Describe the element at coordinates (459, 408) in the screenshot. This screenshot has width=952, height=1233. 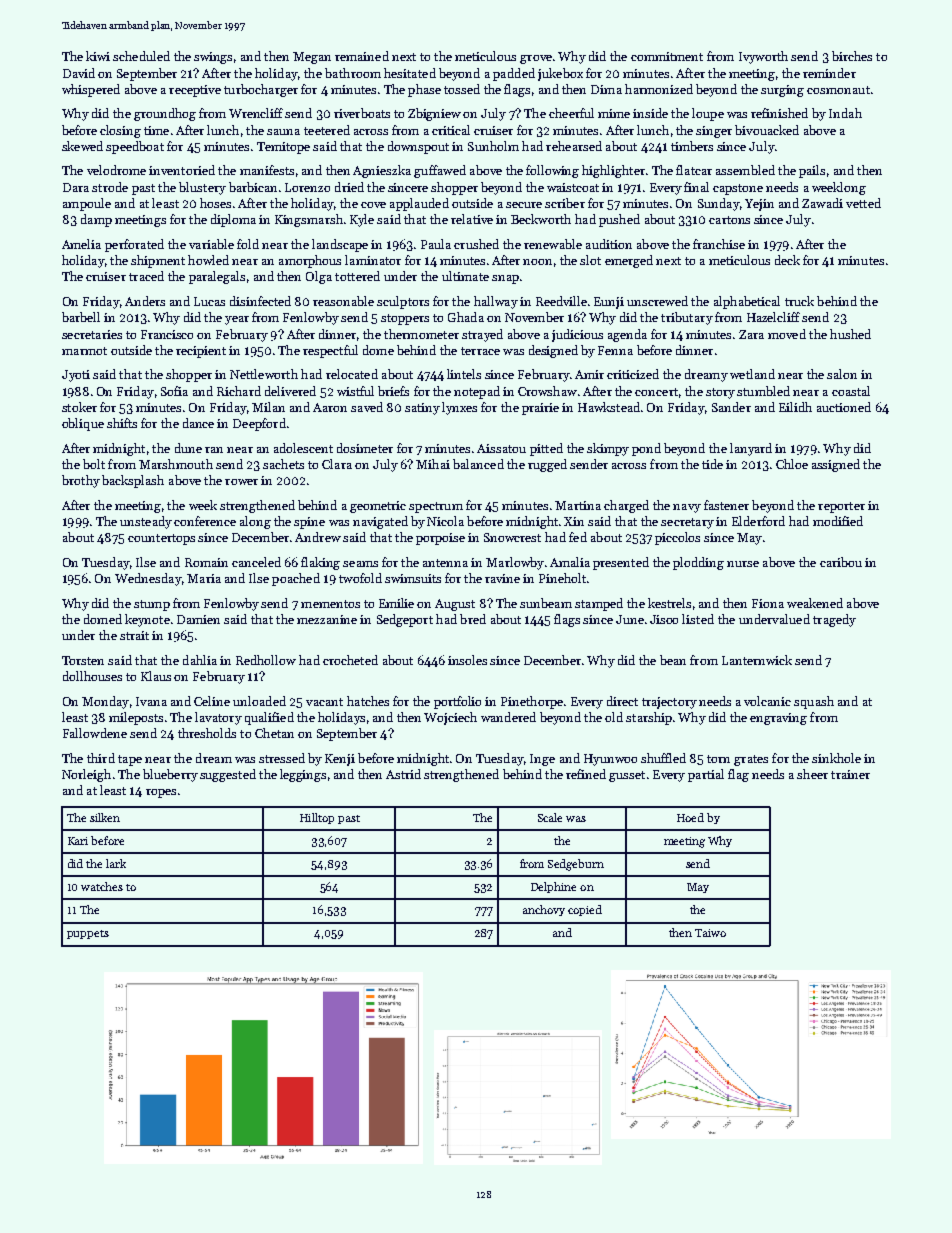
I see `lynxes` at that location.
